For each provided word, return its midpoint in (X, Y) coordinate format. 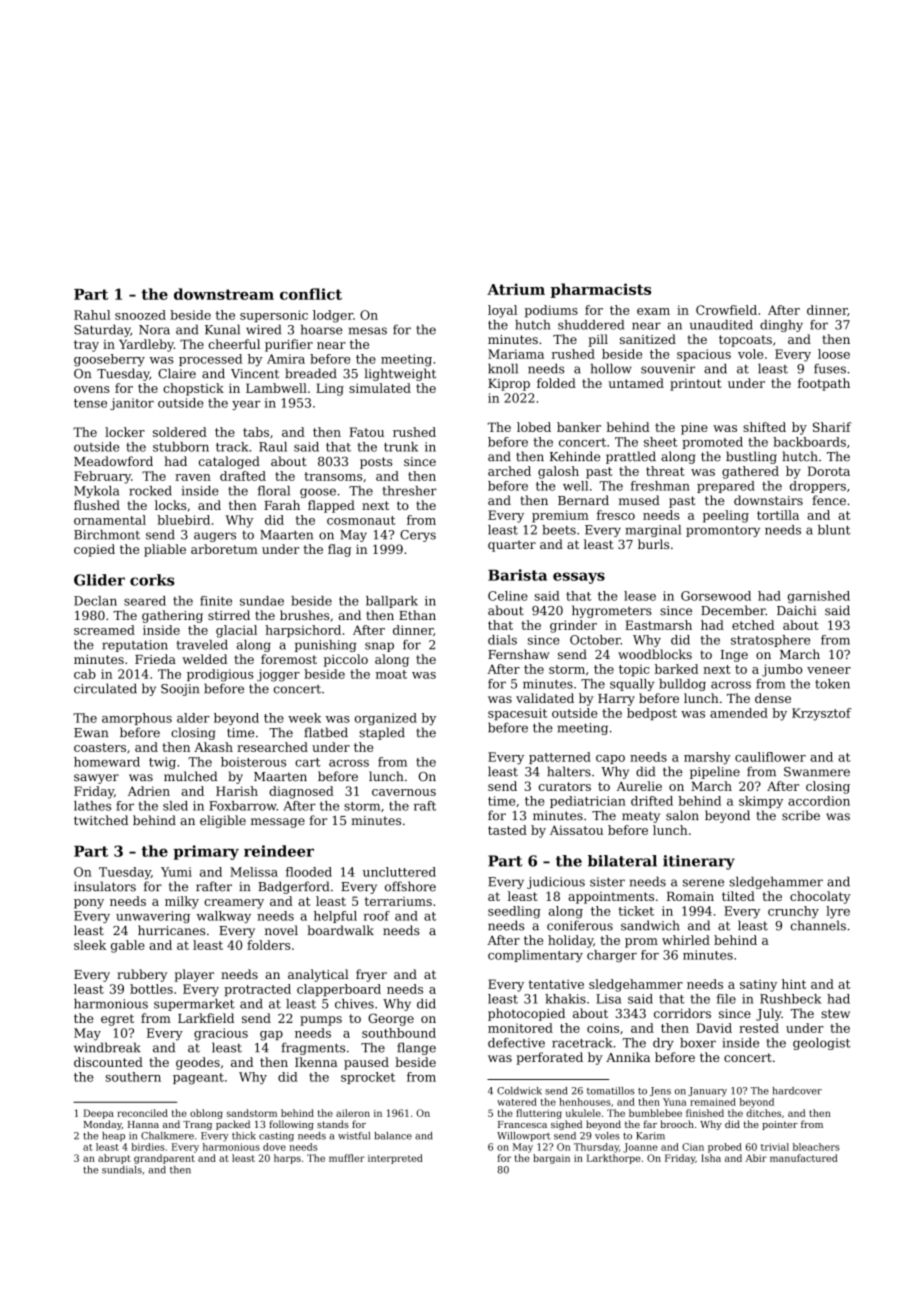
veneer (829, 670)
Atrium (516, 289)
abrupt (114, 1159)
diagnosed (301, 792)
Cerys (418, 536)
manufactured (804, 1158)
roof (377, 916)
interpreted (395, 1159)
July (768, 1014)
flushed (97, 505)
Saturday (102, 330)
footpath (824, 384)
